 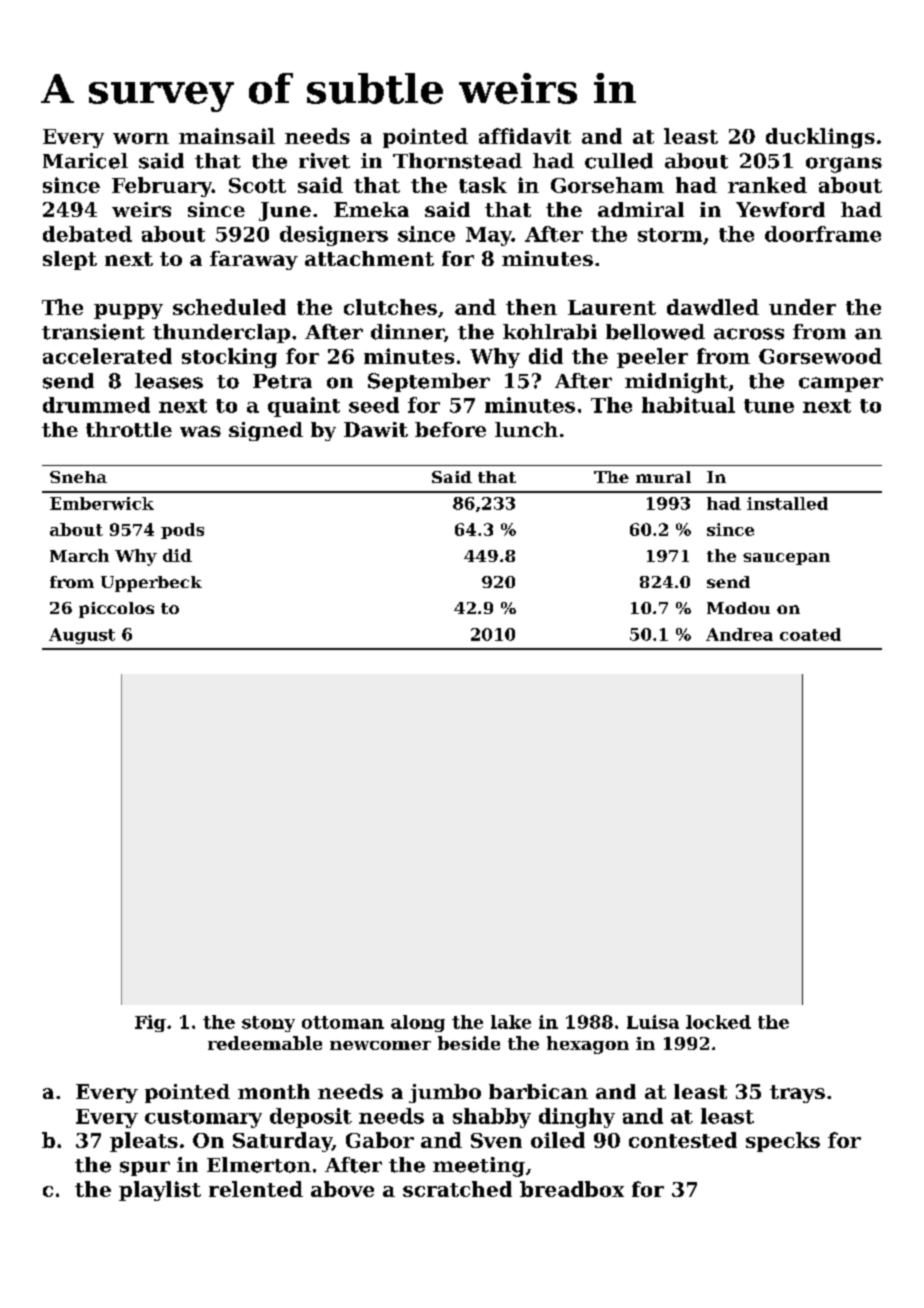 What do you see at coordinates (450, 429) in the screenshot?
I see `before` at bounding box center [450, 429].
